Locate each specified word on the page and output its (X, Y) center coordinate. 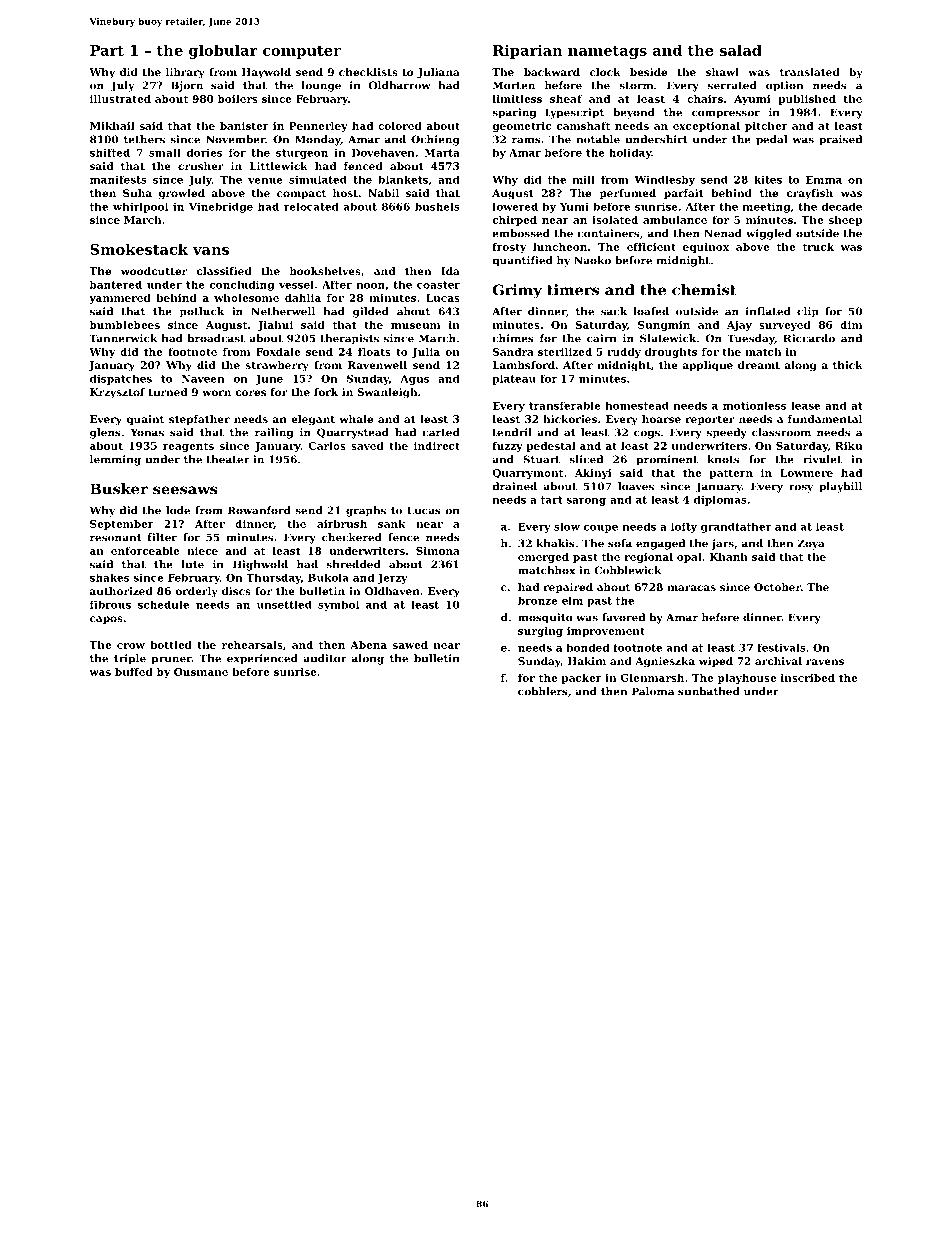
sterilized (565, 352)
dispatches (121, 380)
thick (848, 365)
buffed (134, 672)
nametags (607, 52)
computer (302, 52)
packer (581, 679)
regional (648, 558)
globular (223, 51)
